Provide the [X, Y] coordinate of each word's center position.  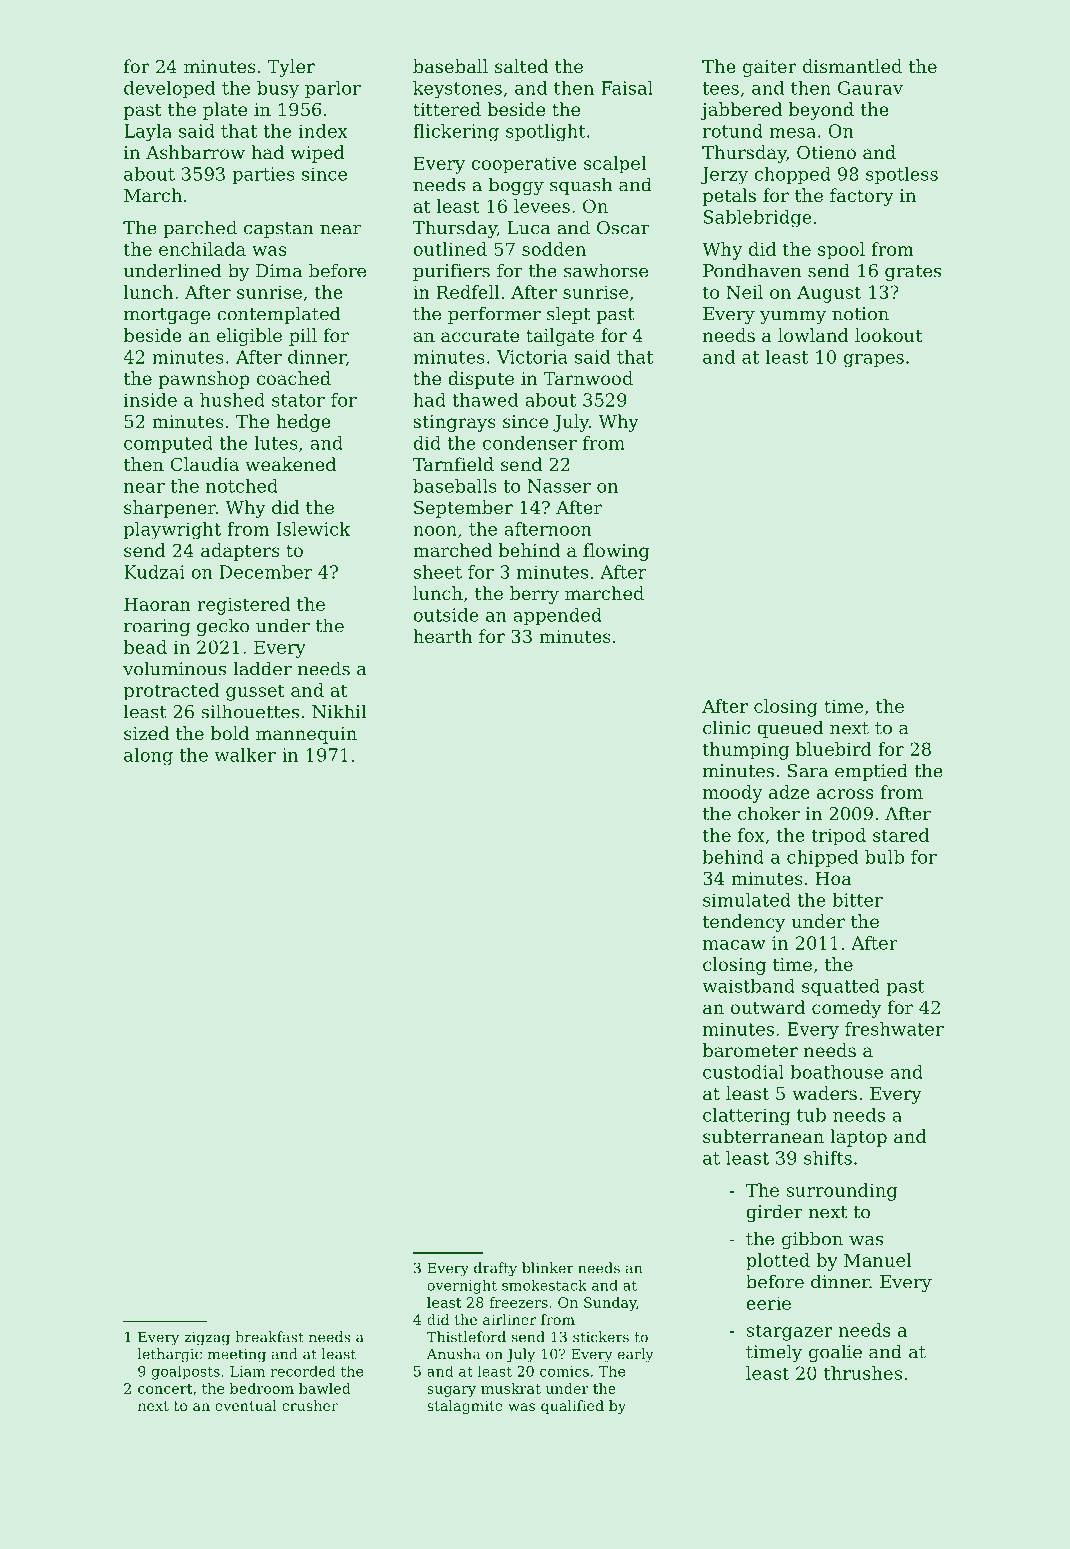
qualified [572, 1407]
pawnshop [204, 380]
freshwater [894, 1029]
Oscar [623, 228]
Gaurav [870, 88]
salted [521, 66]
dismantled [852, 66]
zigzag [207, 1339]
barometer [750, 1050]
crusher [310, 1405]
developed [169, 89]
